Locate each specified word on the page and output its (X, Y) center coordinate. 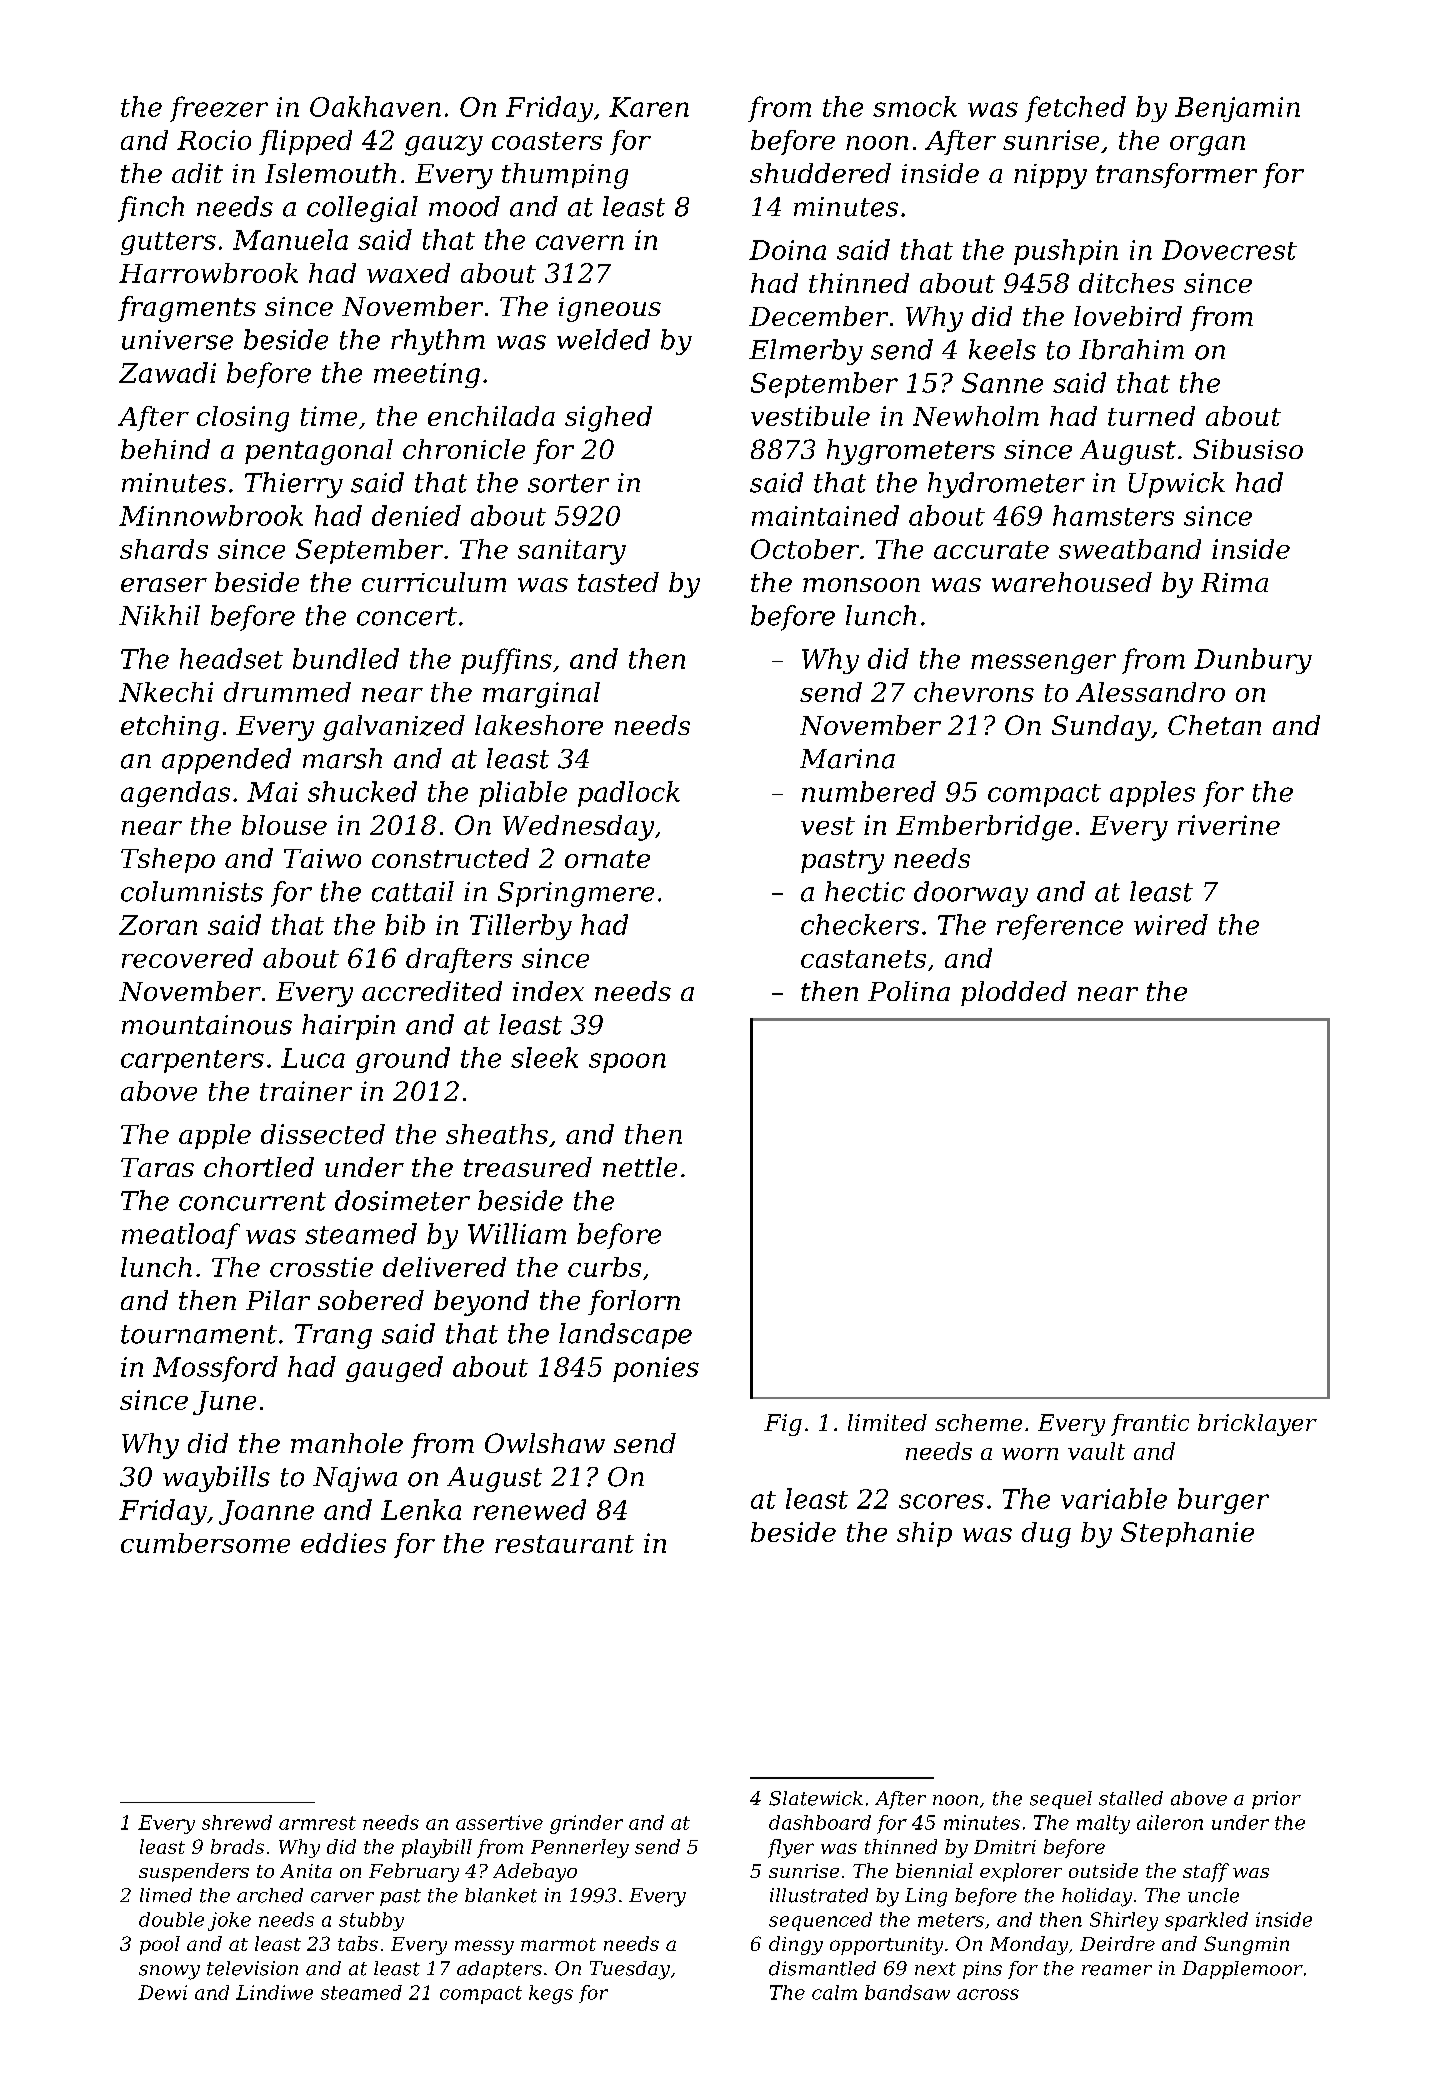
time (329, 416)
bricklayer (1257, 1425)
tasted (618, 582)
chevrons (974, 692)
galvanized (394, 728)
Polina (909, 991)
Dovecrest (1229, 250)
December (818, 316)
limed (166, 1895)
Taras (157, 1167)
